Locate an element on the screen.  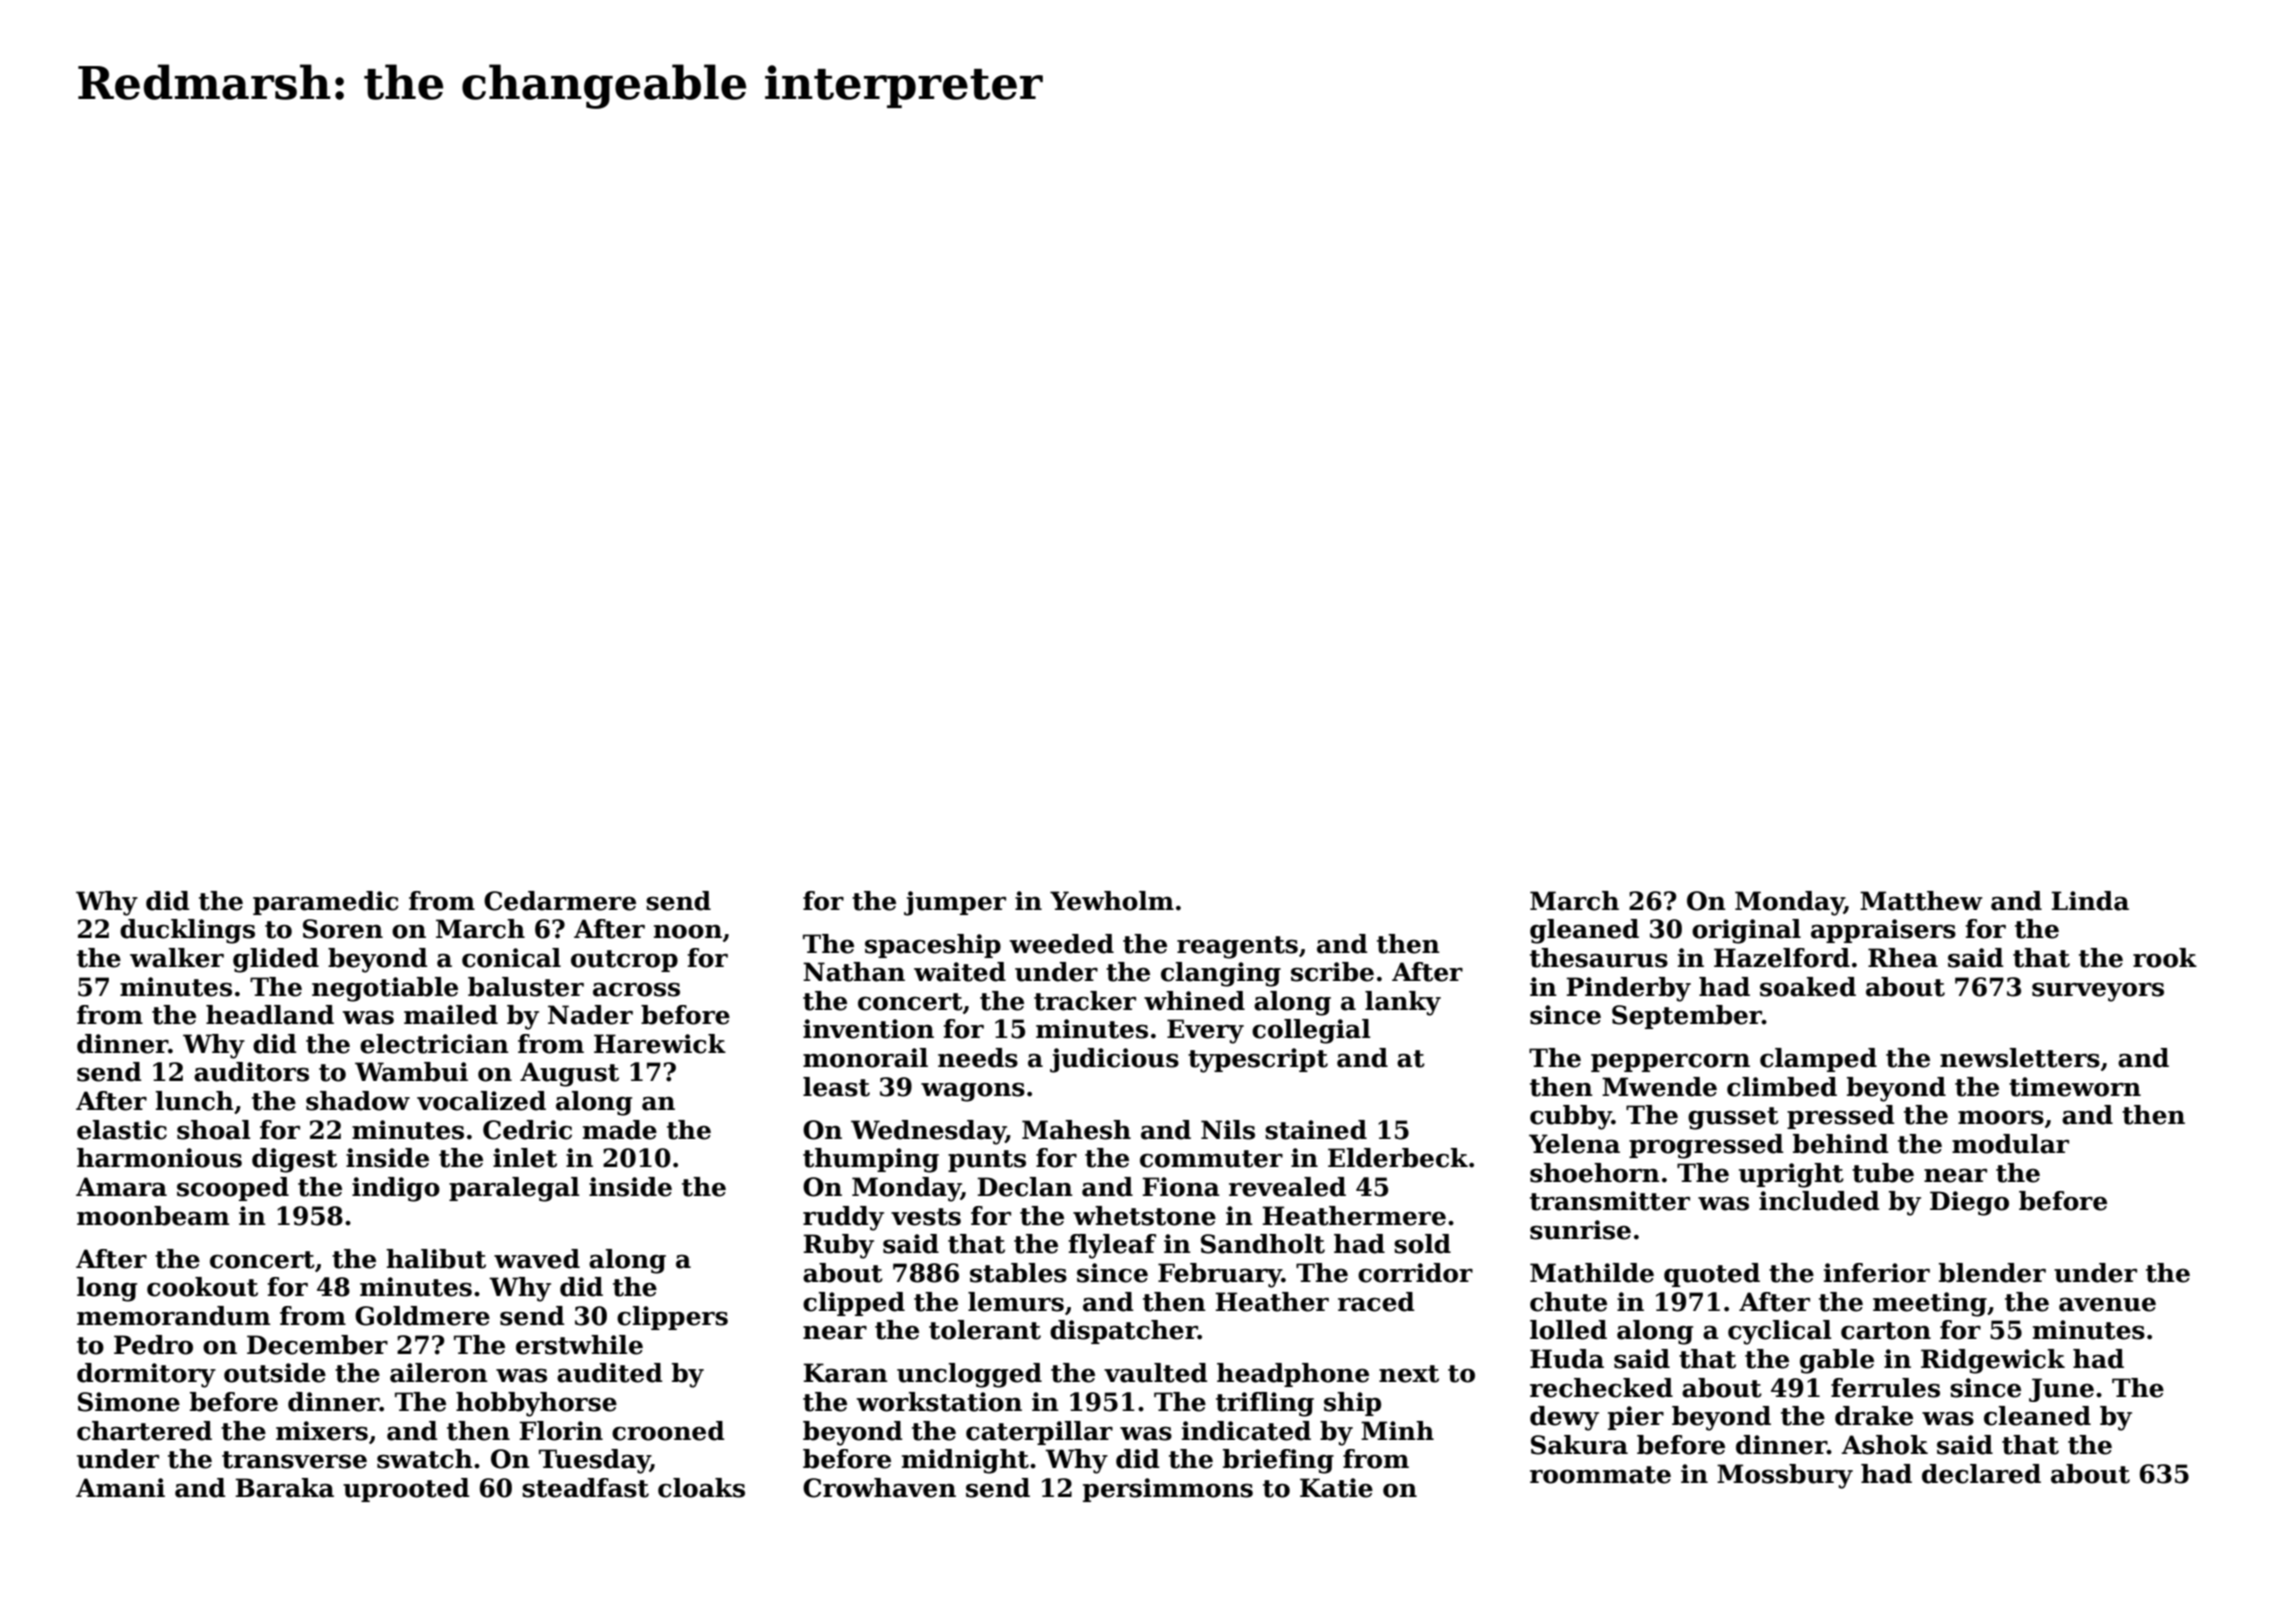
memorandum is located at coordinates (173, 1316).
